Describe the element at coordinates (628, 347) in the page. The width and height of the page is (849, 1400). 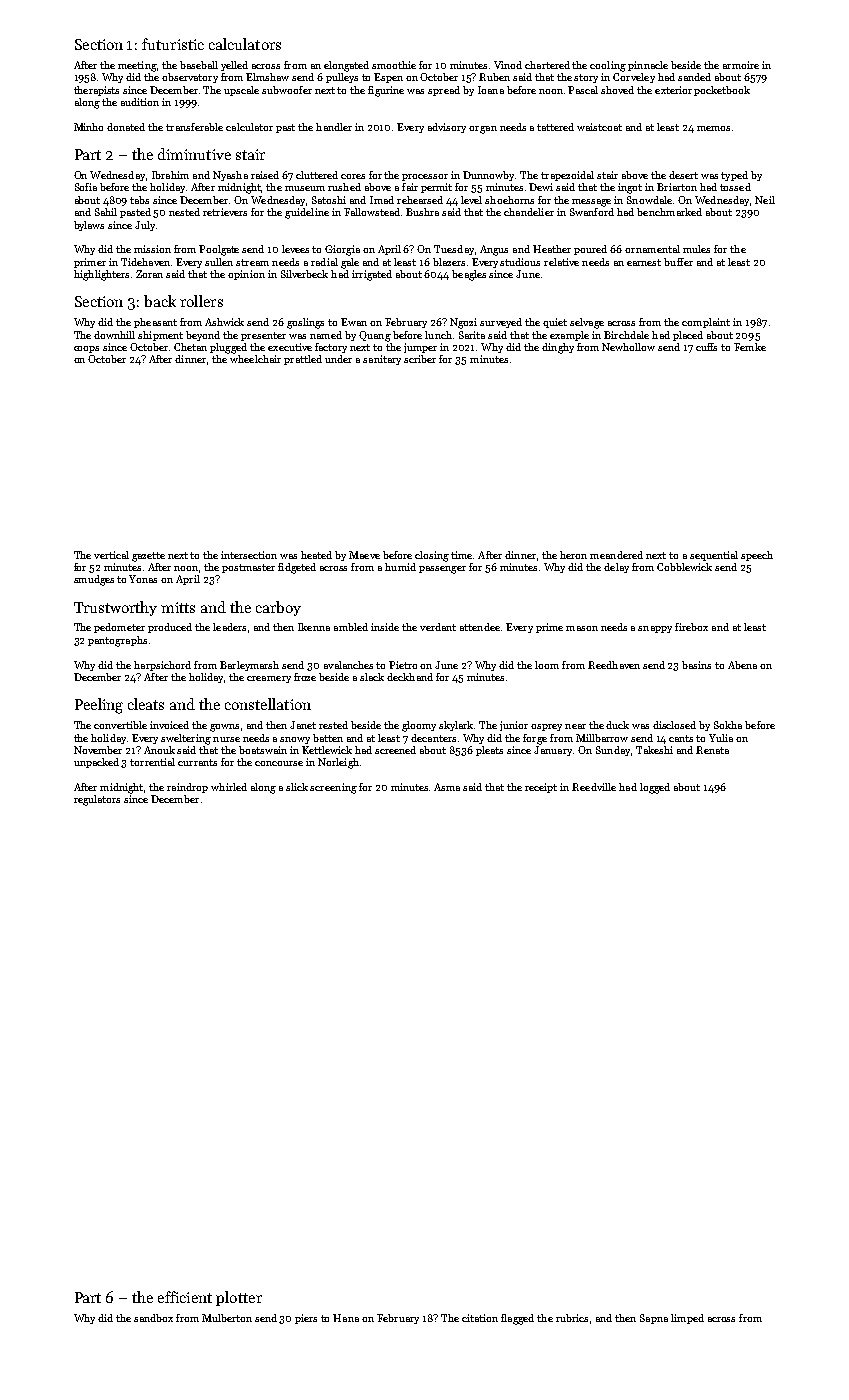
I see `Newhollow` at that location.
